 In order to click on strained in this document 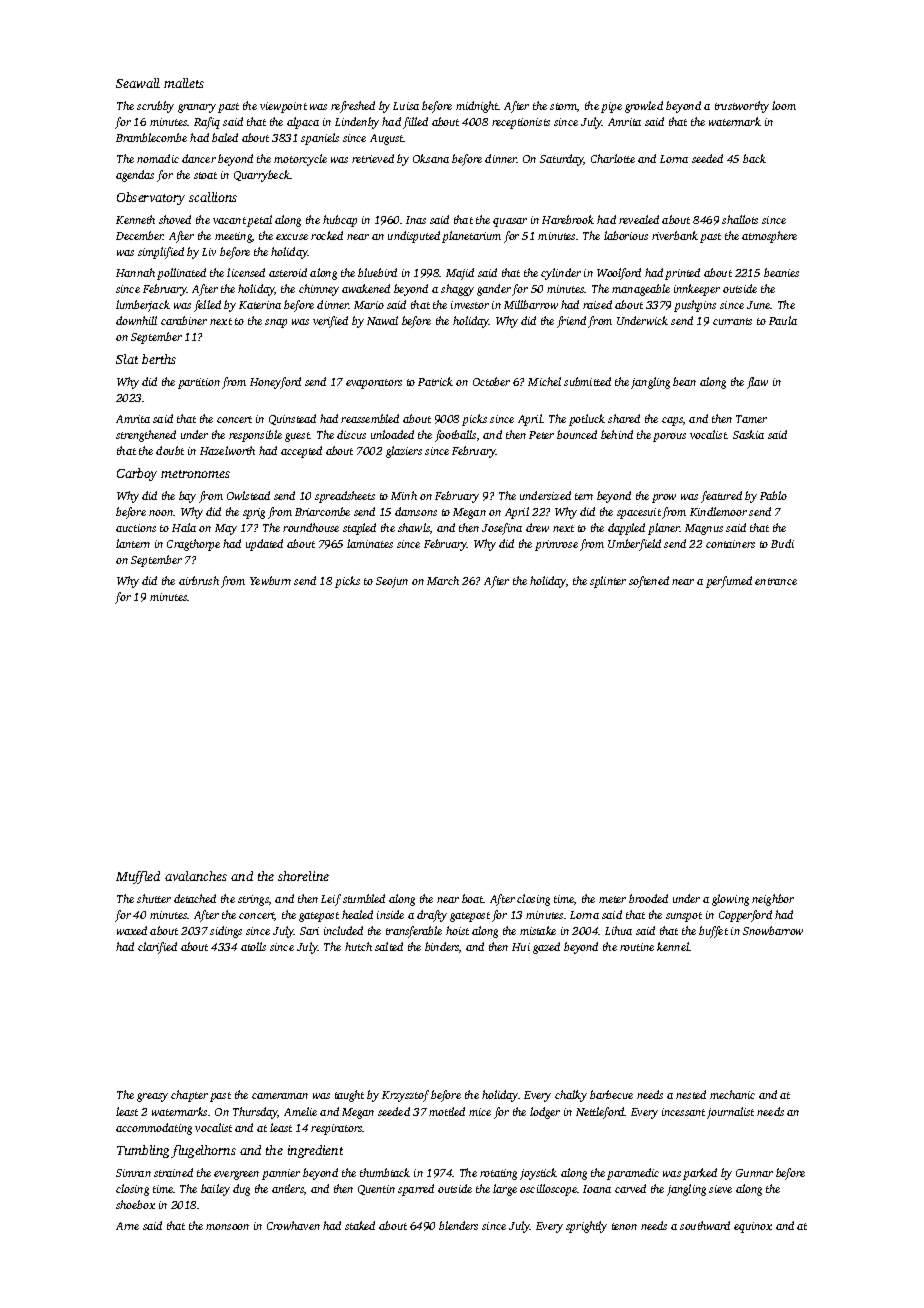, I will do `click(173, 1172)`.
